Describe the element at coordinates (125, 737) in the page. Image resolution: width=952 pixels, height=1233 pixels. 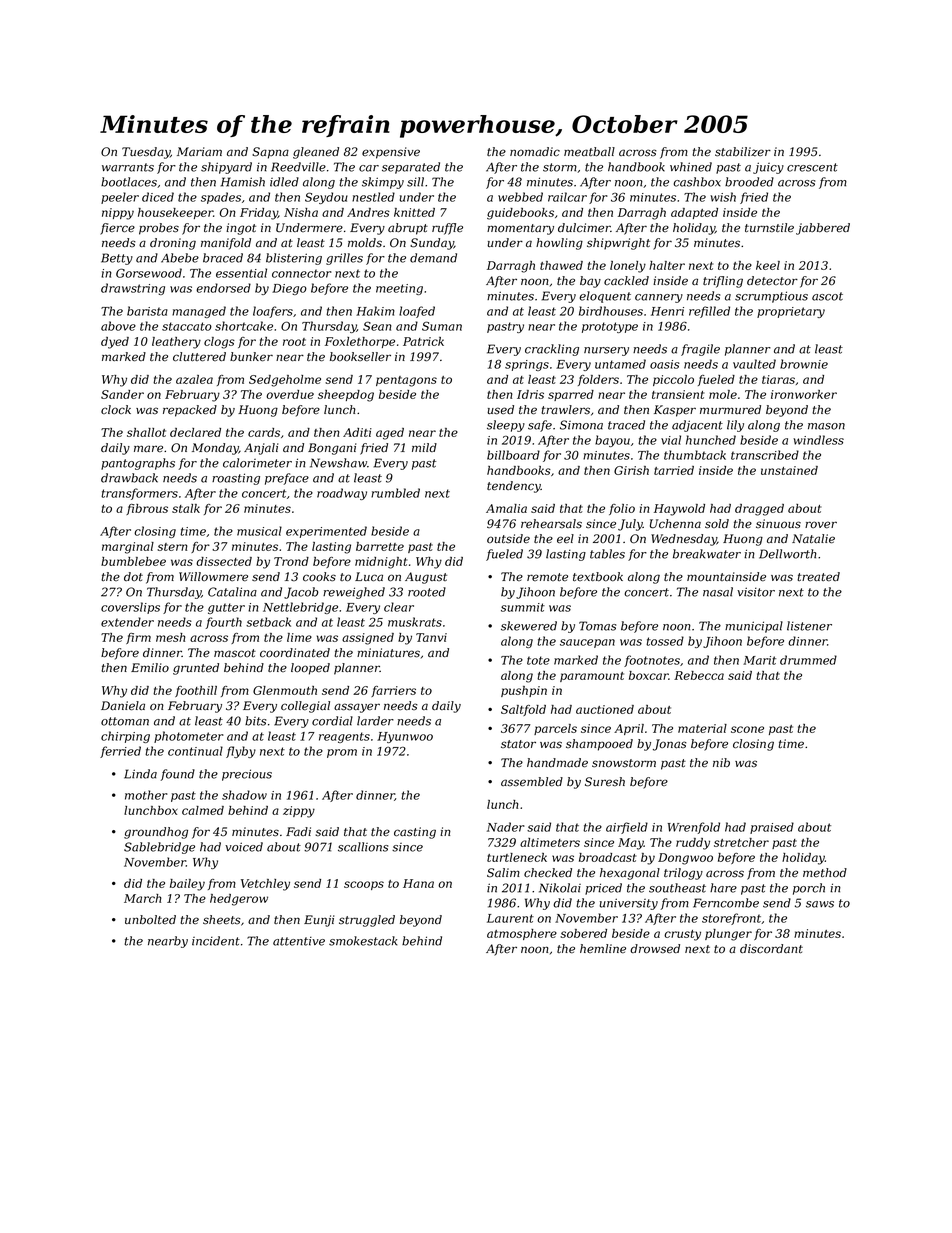
I see `chirping` at that location.
